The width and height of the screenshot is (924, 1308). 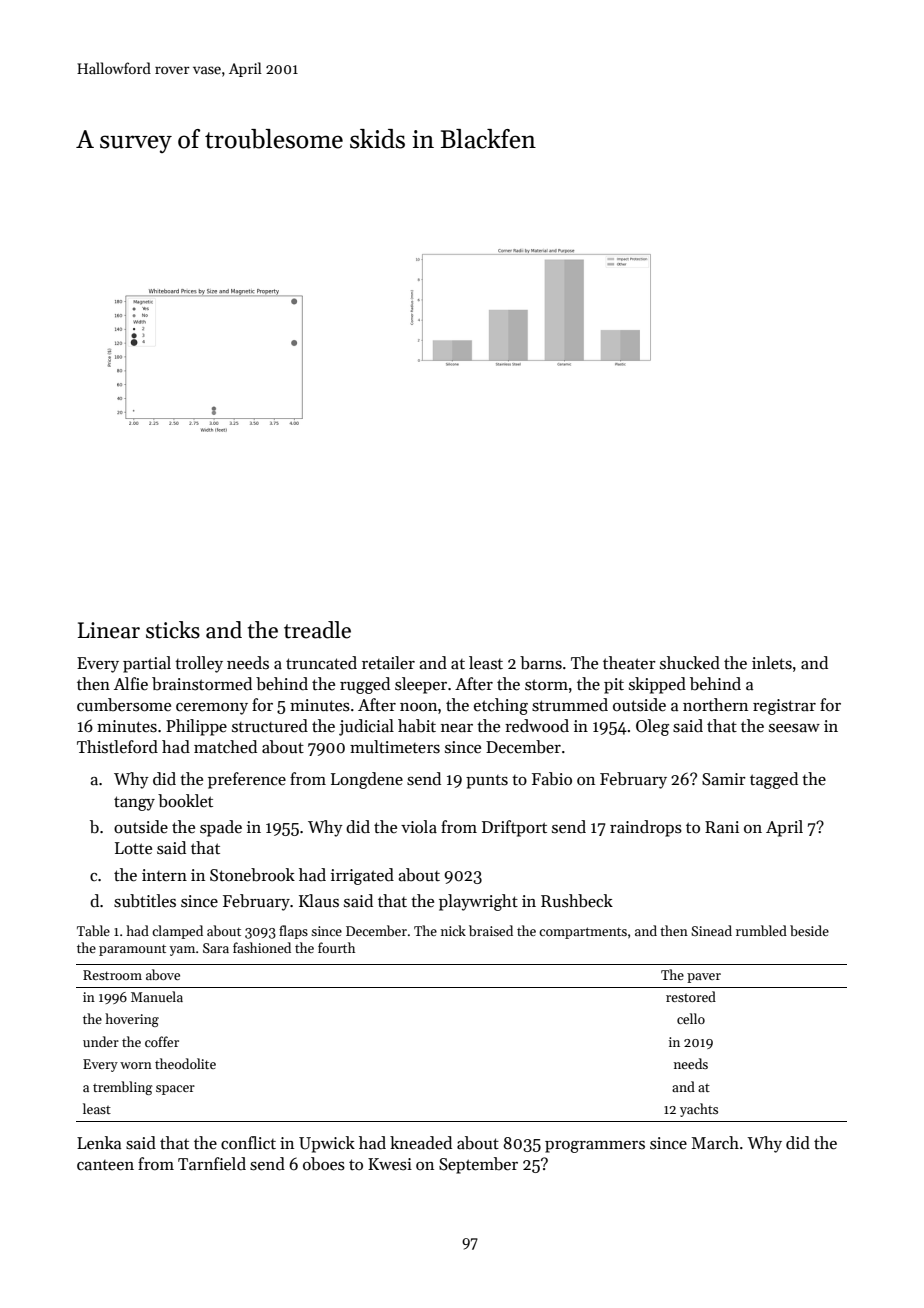 What do you see at coordinates (336, 947) in the screenshot?
I see `fourth` at bounding box center [336, 947].
